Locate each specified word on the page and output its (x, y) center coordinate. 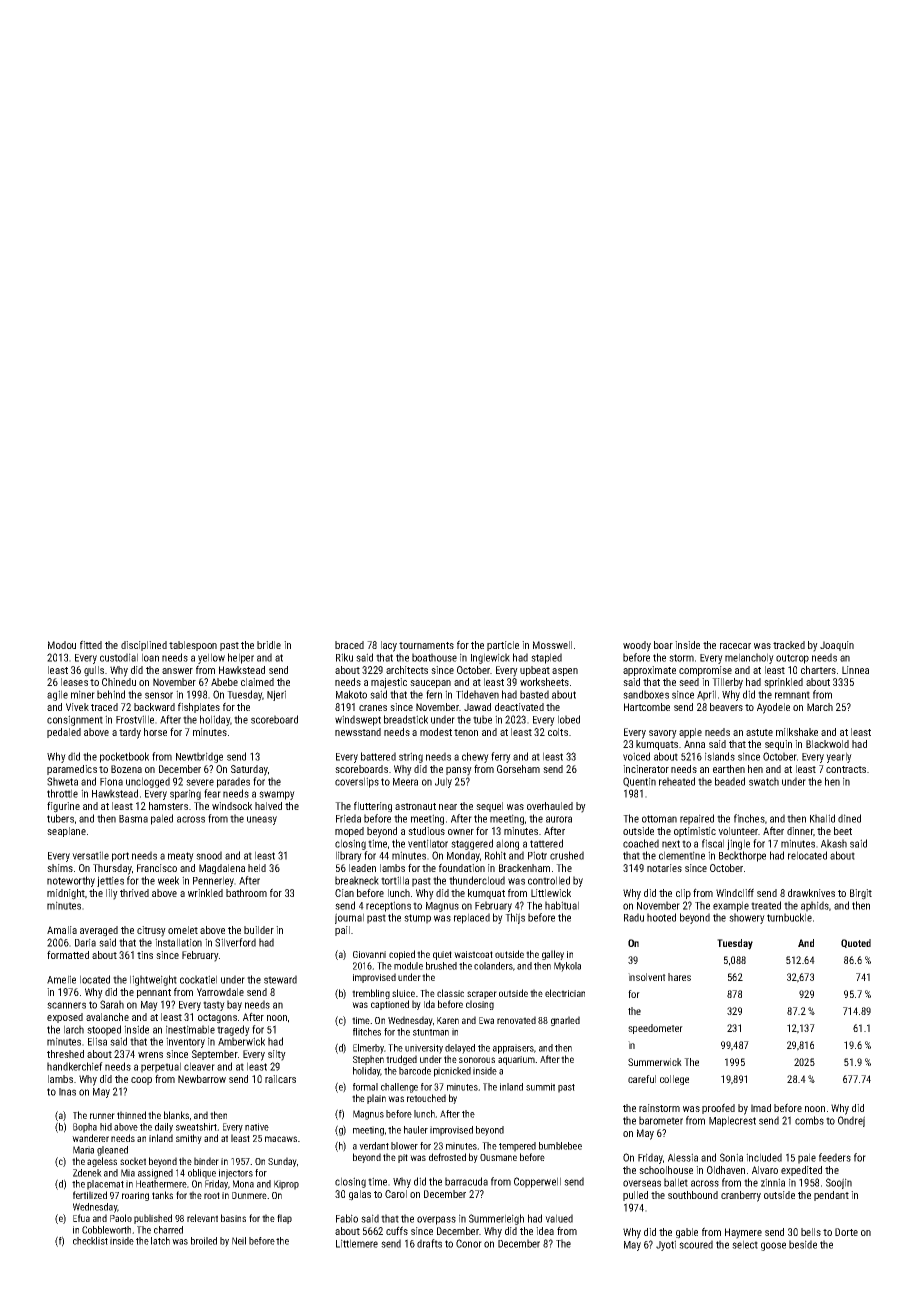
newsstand (358, 732)
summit (540, 1087)
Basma (133, 819)
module (408, 966)
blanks (176, 1115)
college (674, 1080)
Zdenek (87, 1173)
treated (766, 905)
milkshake (797, 732)
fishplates (199, 707)
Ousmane (498, 1157)
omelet (183, 930)
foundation (462, 867)
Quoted (856, 943)
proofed (718, 1108)
